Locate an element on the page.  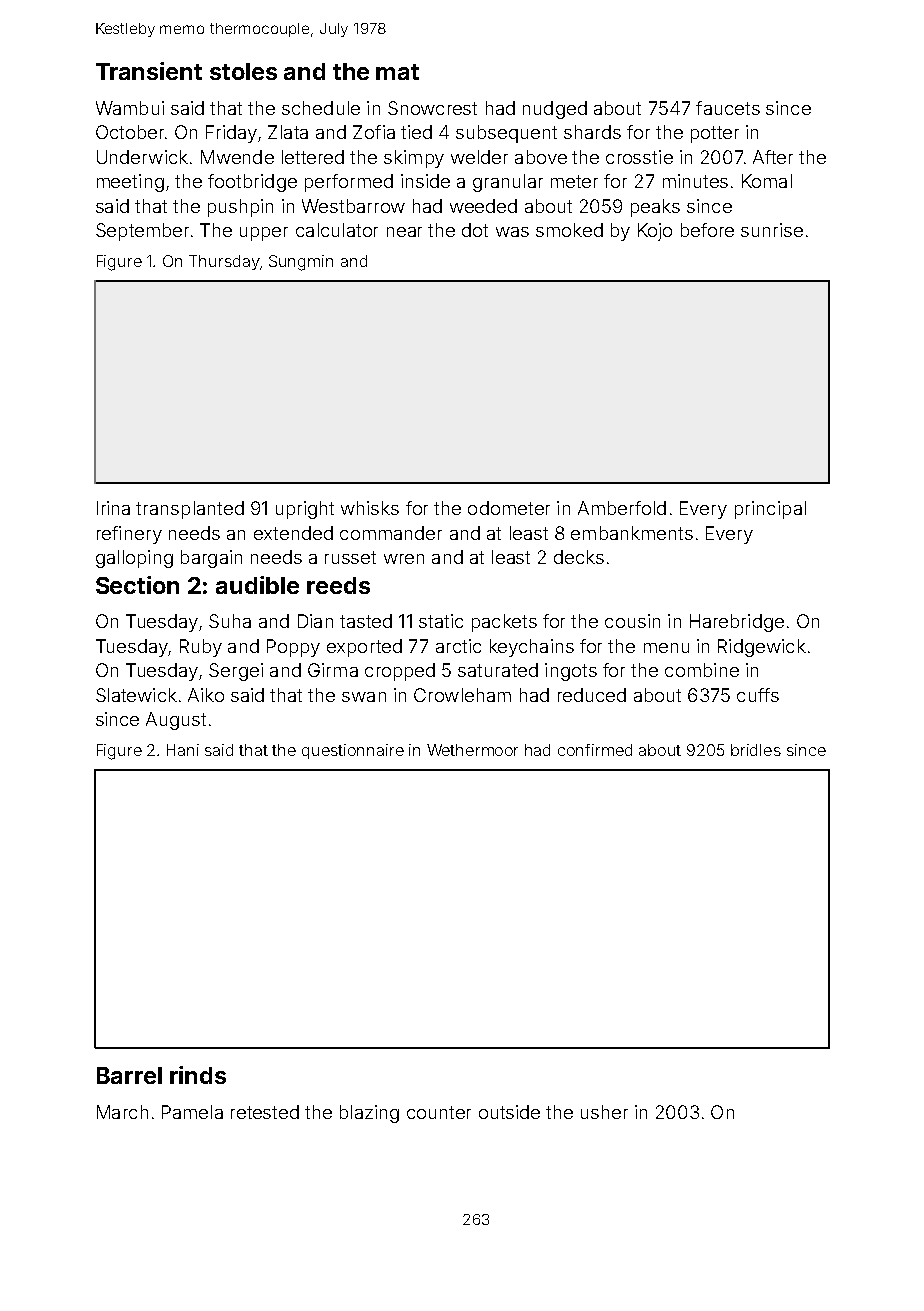
upright is located at coordinates (305, 510).
